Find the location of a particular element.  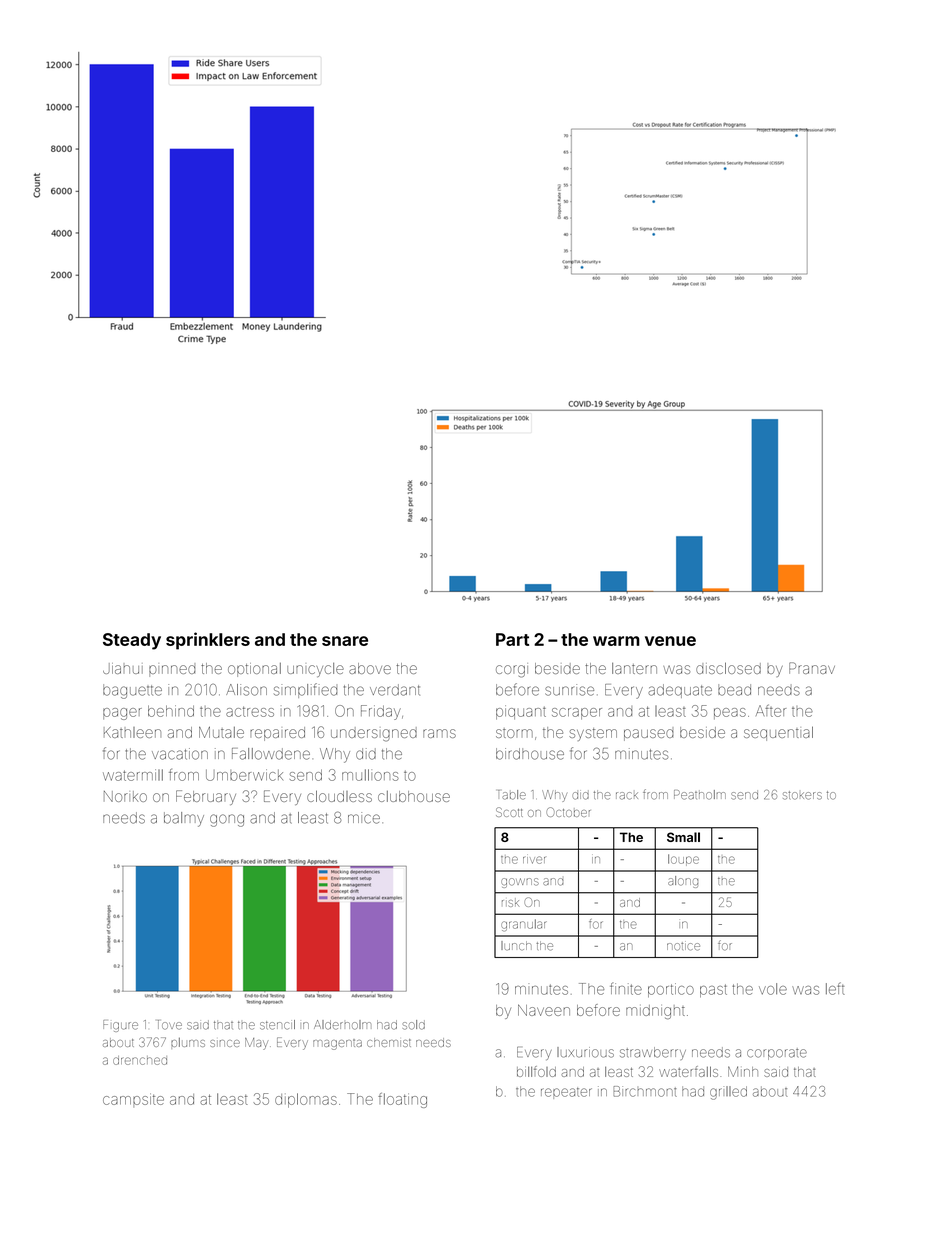

Steady is located at coordinates (132, 641).
